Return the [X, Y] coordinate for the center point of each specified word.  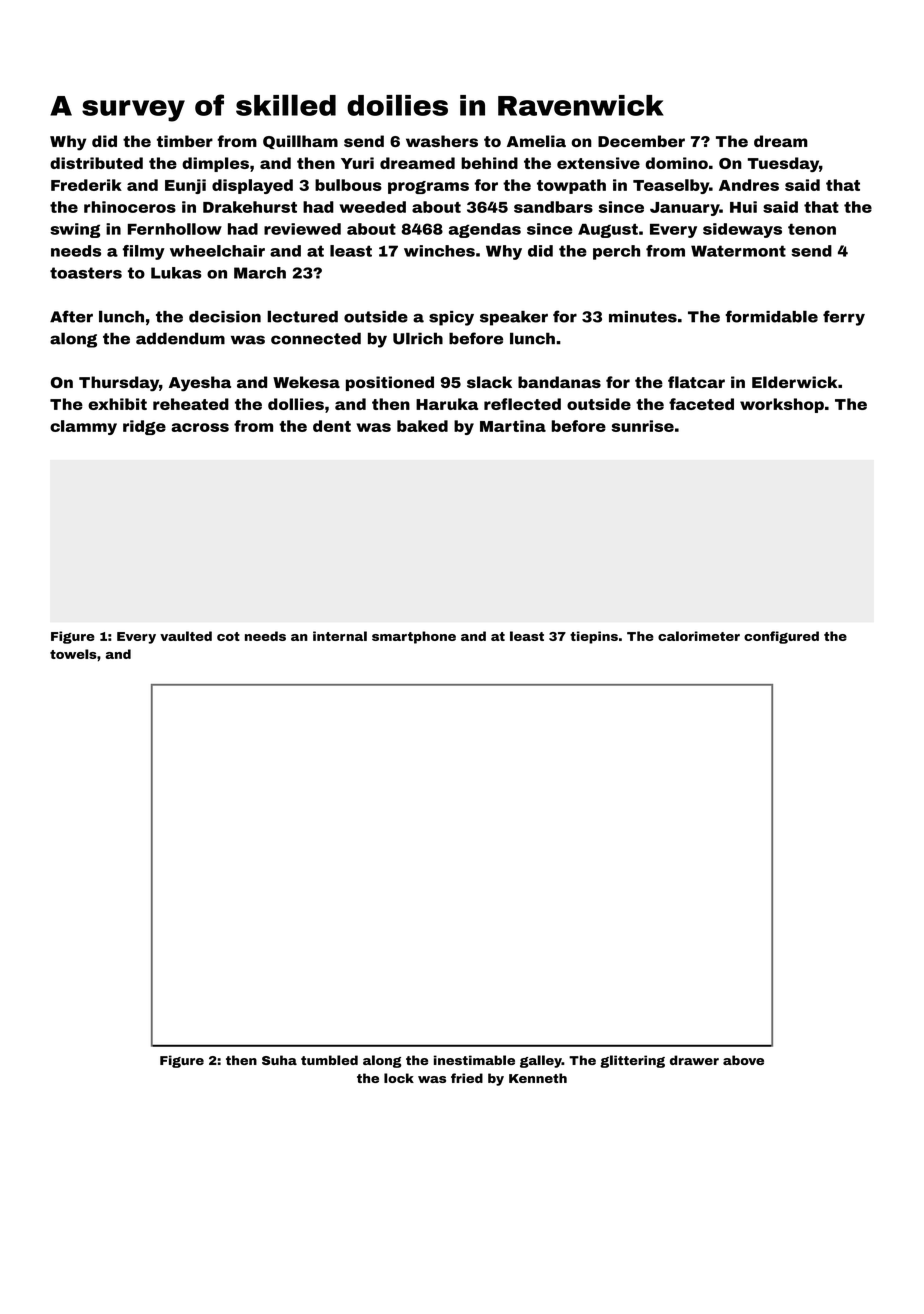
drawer [694, 1060]
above [743, 1060]
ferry [844, 318]
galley [541, 1061]
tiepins [594, 637]
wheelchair [217, 251]
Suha [279, 1060]
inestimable [474, 1060]
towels [73, 654]
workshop [782, 405]
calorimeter [699, 636]
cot [228, 636]
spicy [451, 318]
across [200, 427]
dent [332, 426]
